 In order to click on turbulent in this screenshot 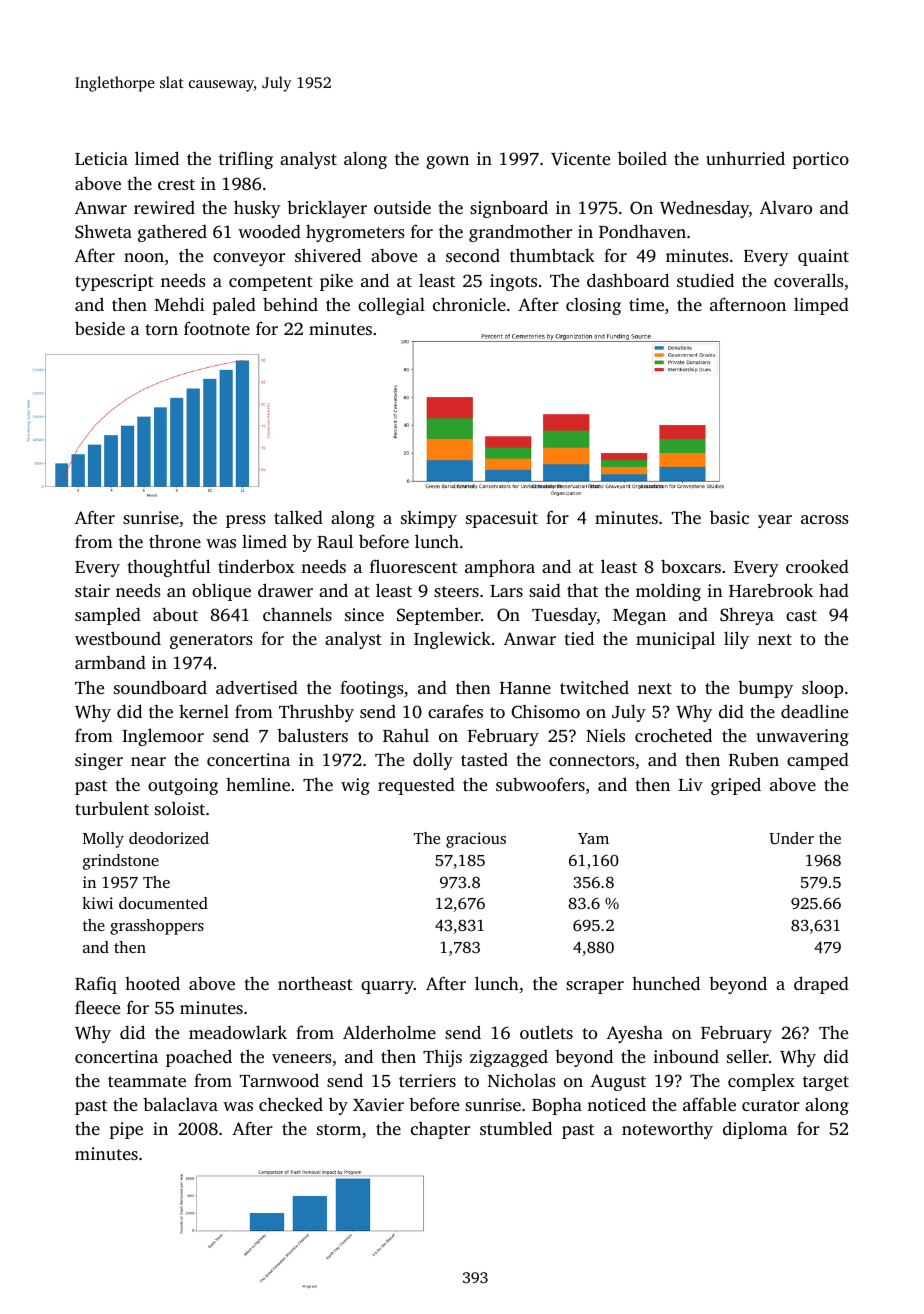, I will do `click(112, 808)`.
